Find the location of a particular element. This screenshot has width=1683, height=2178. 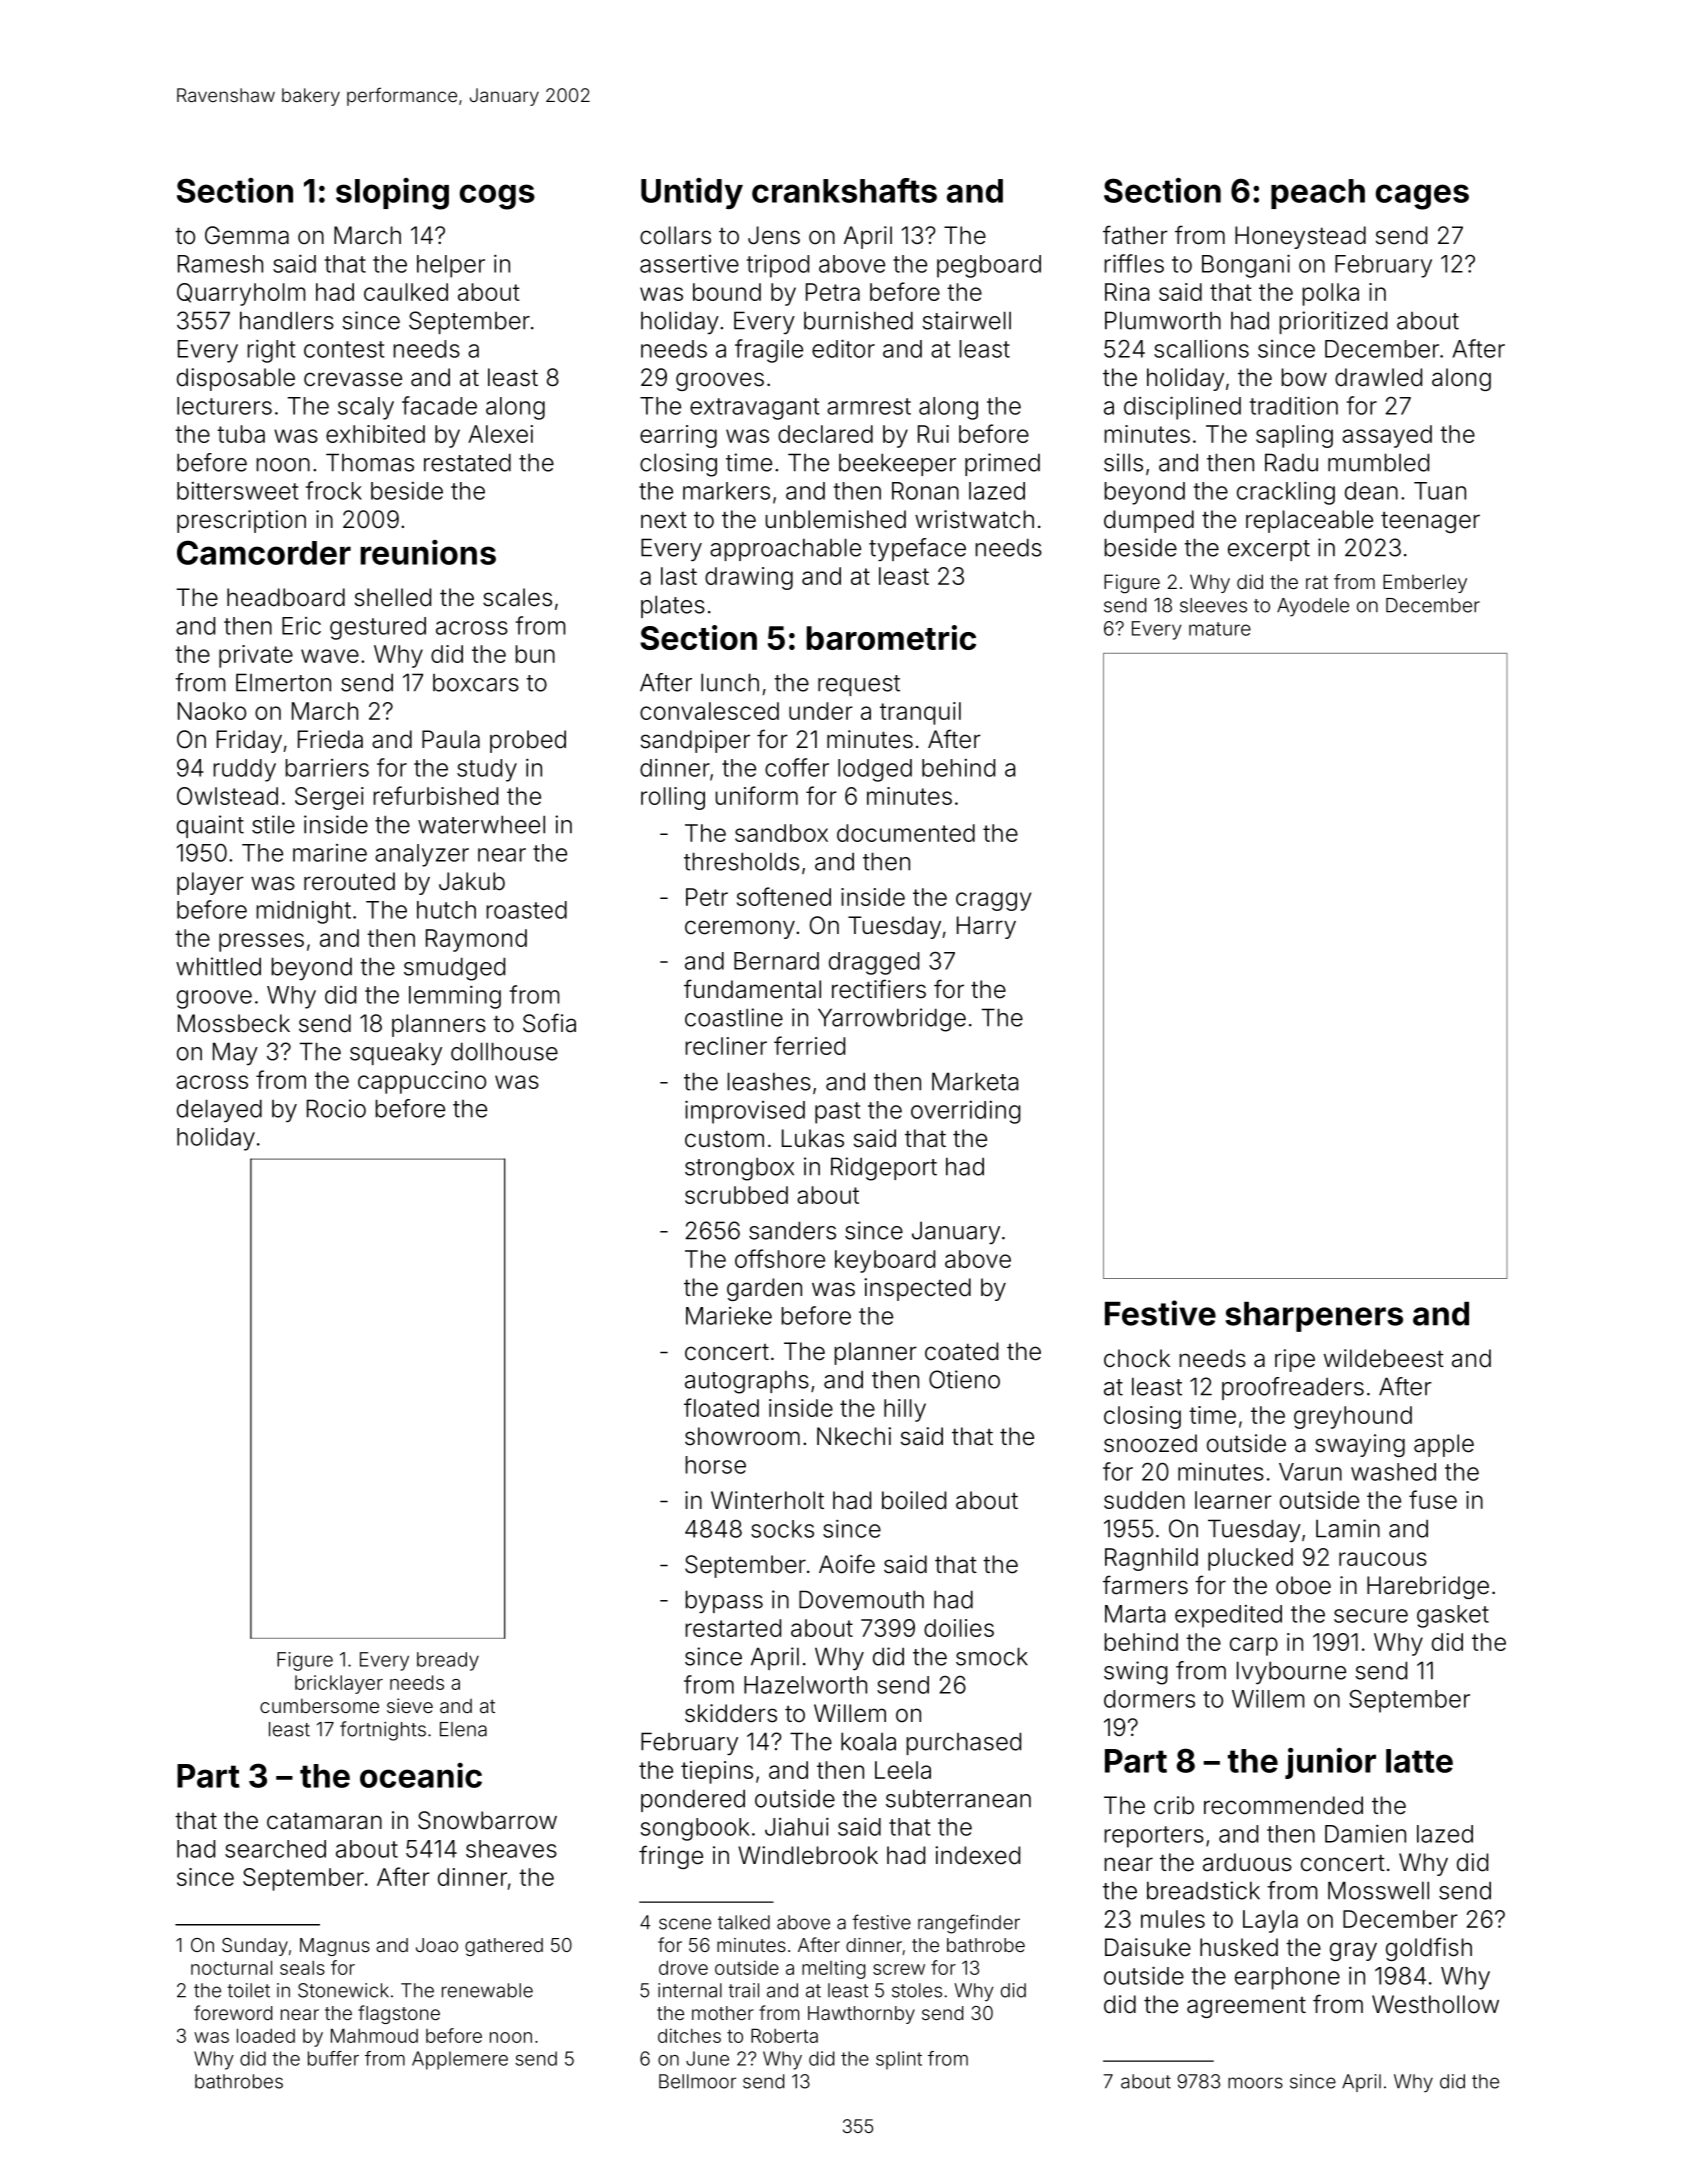

dollhouse is located at coordinates (504, 1051).
